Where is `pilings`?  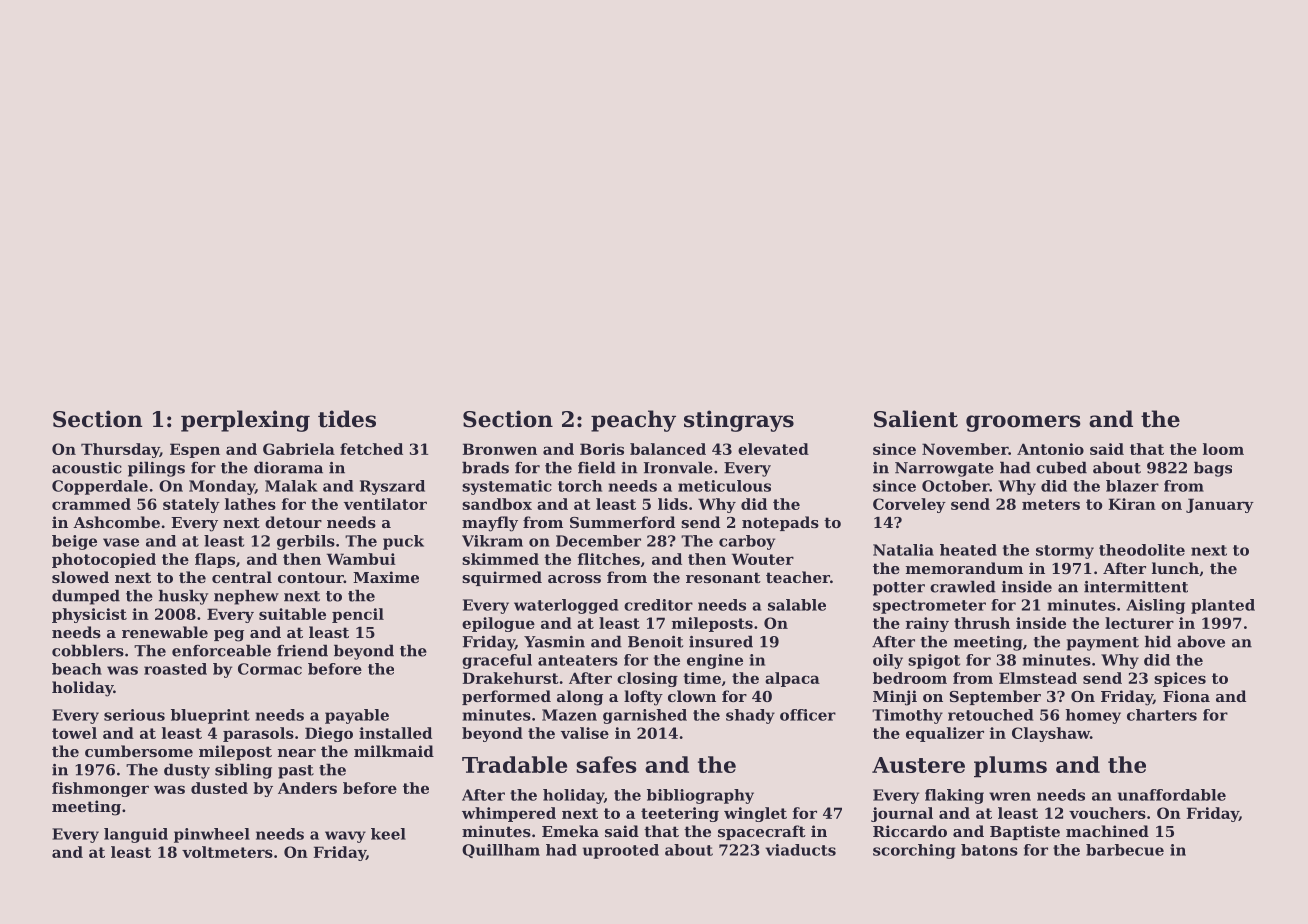
pilings is located at coordinates (156, 469).
